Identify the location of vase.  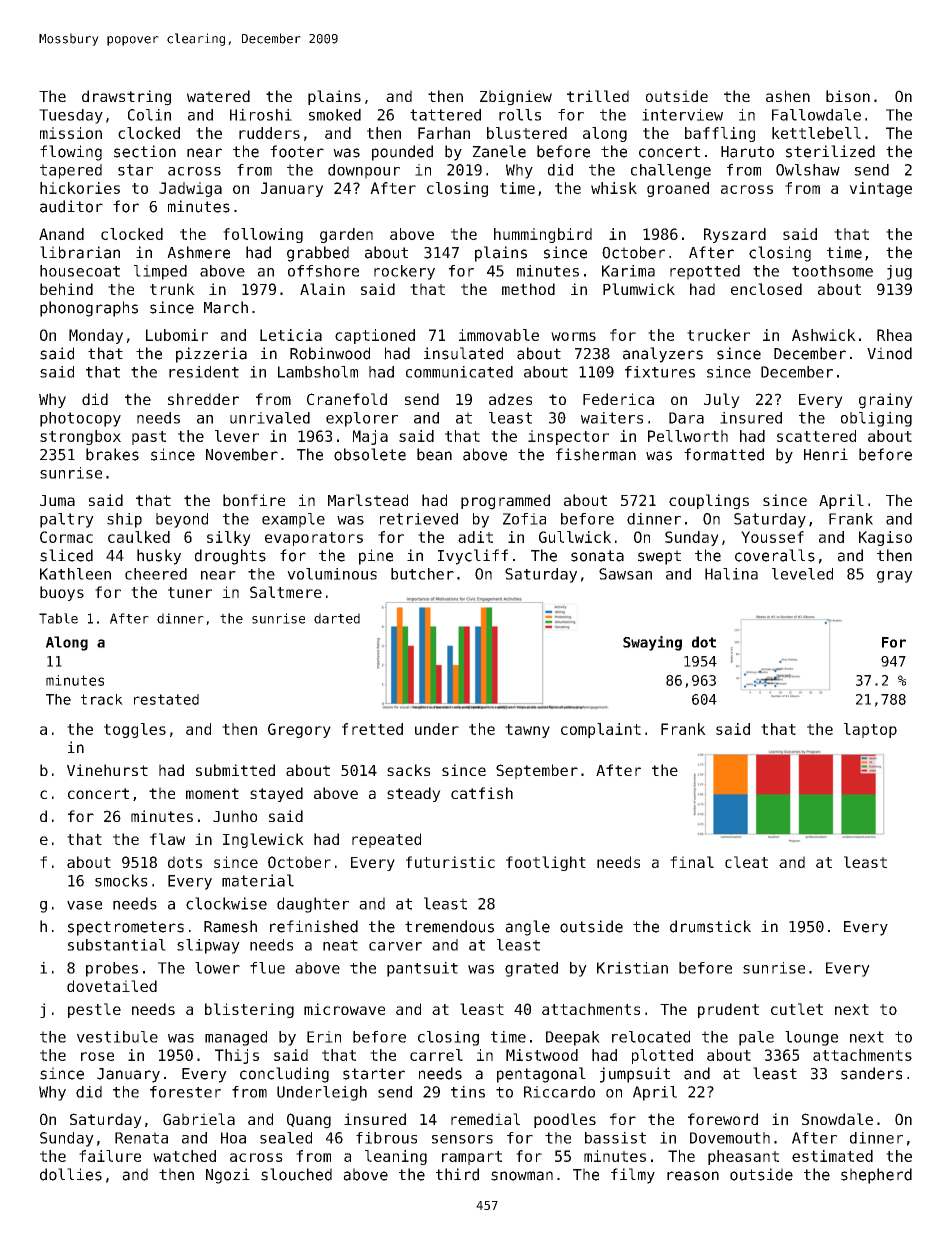
(84, 905).
